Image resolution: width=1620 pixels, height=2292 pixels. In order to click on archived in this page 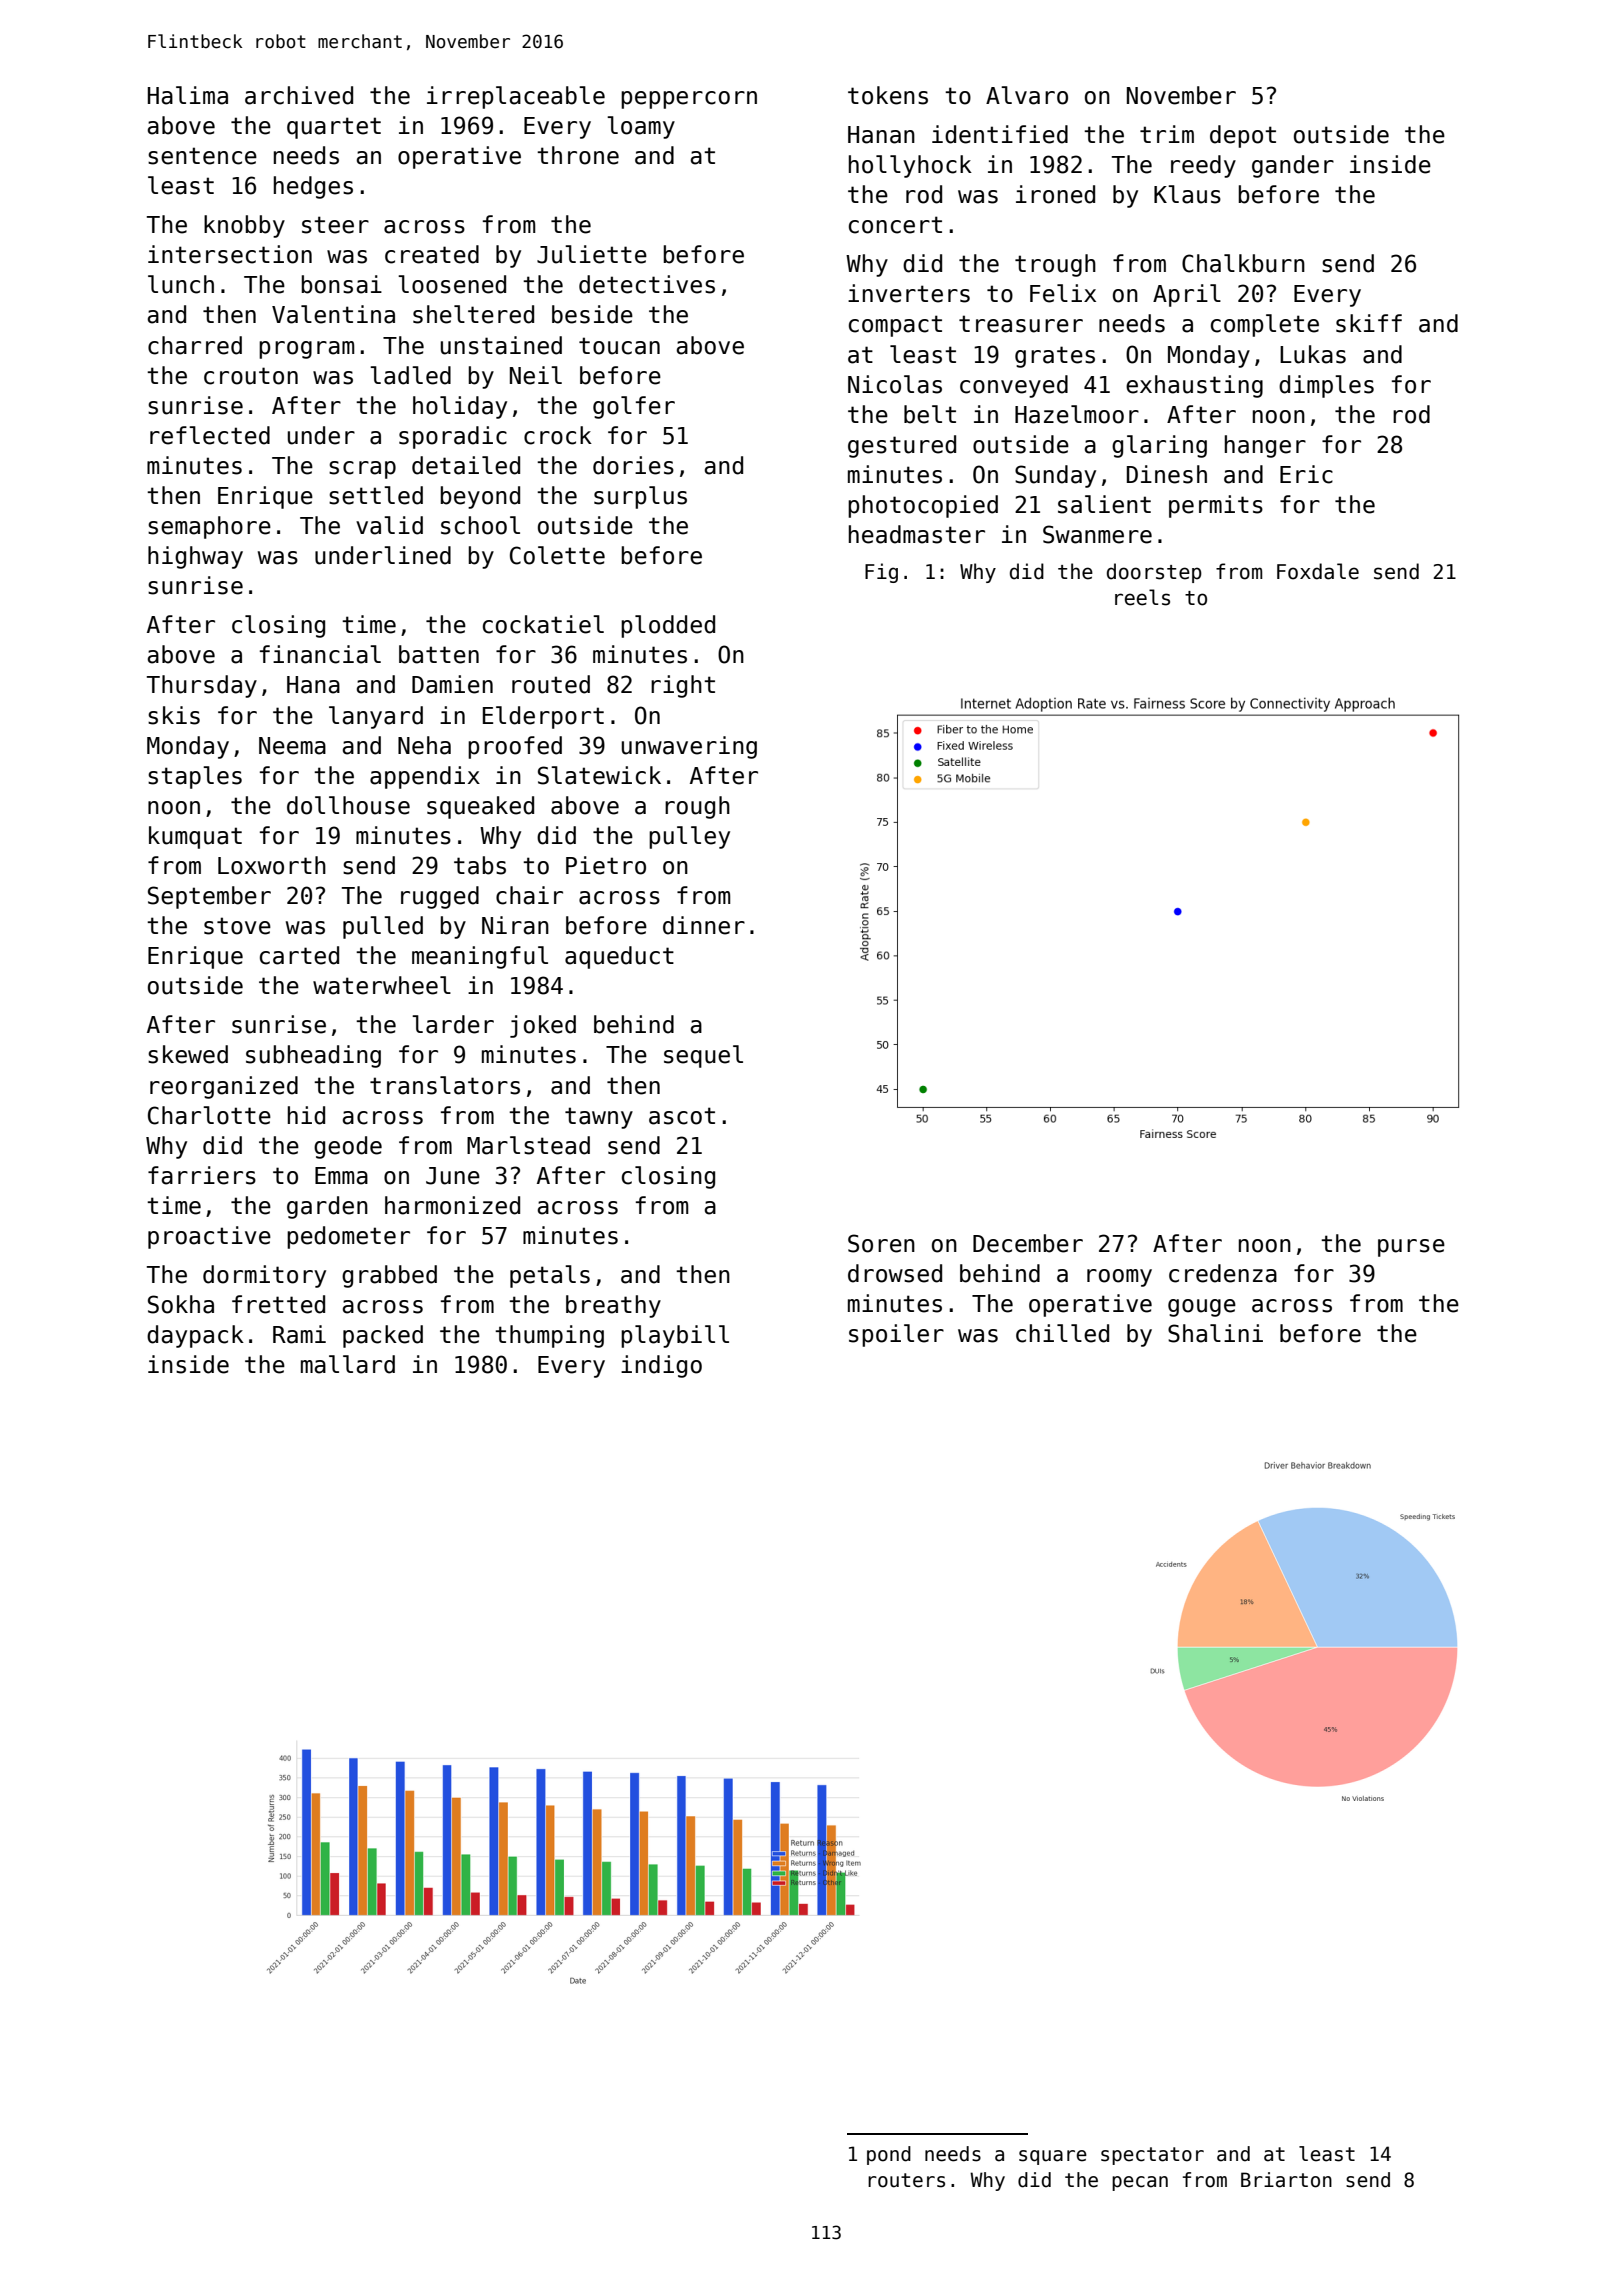, I will do `click(299, 95)`.
